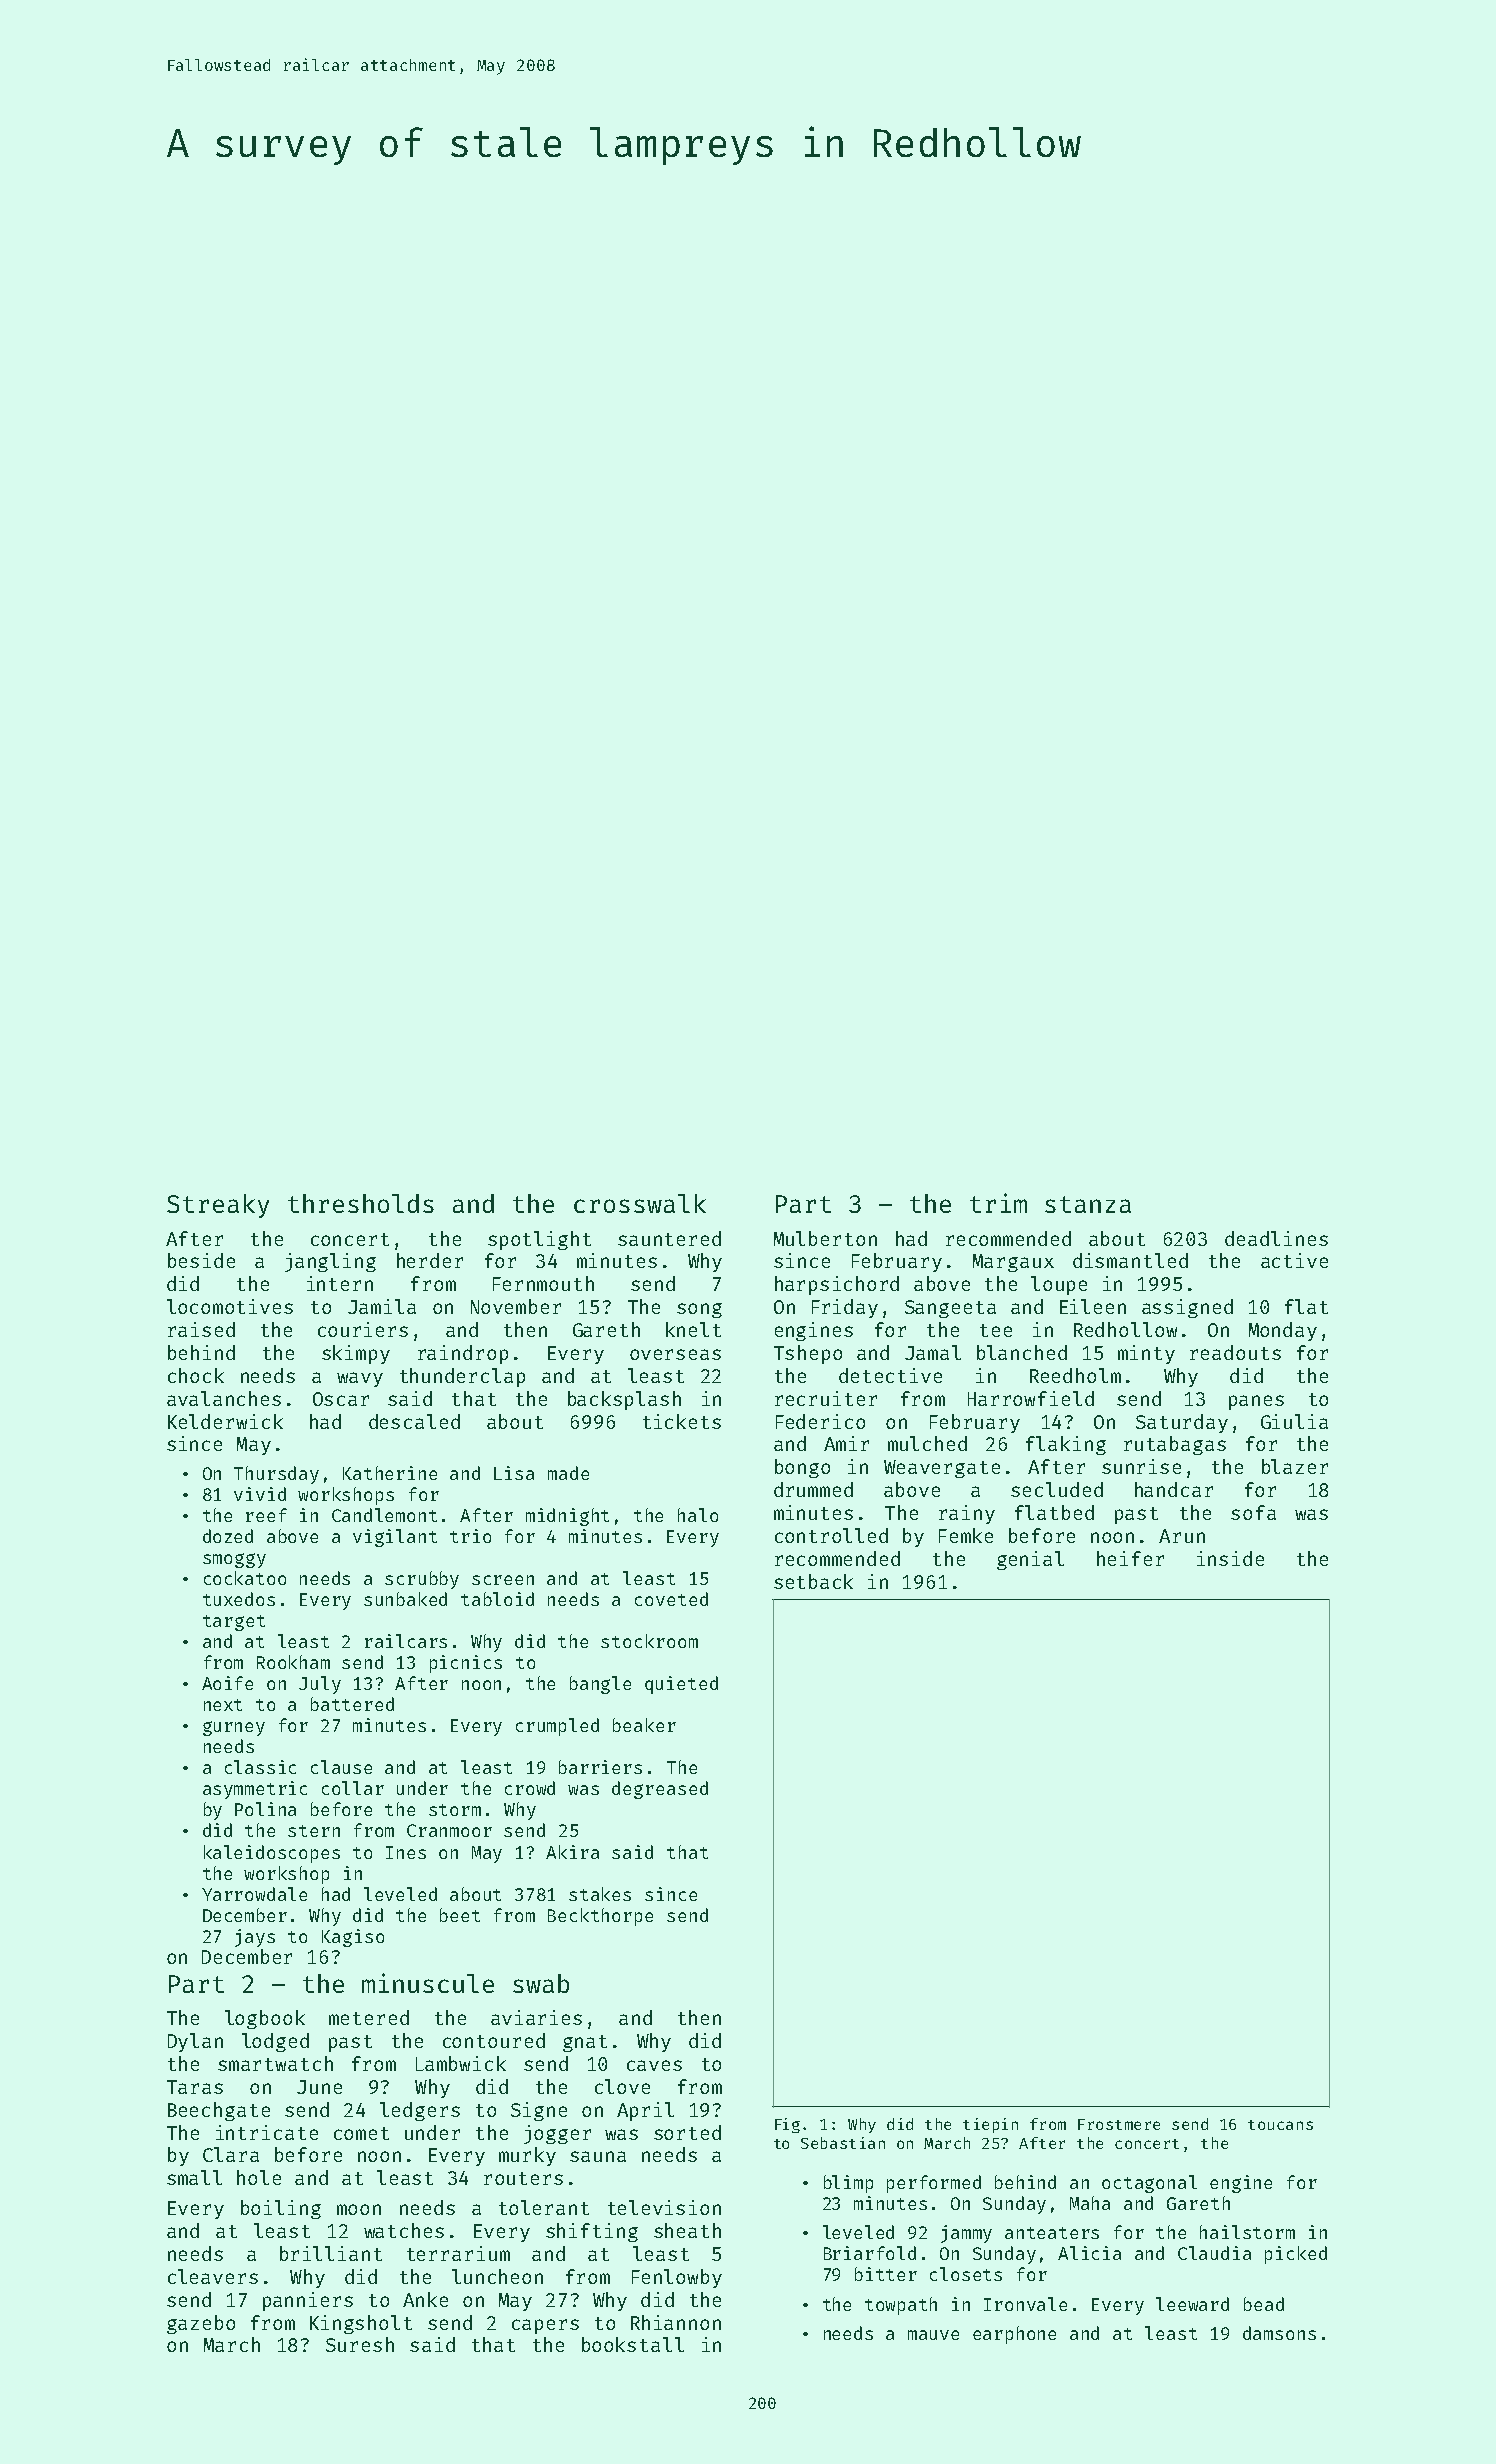 The height and width of the page is (2464, 1496). Describe the element at coordinates (699, 1310) in the page. I see `song` at that location.
